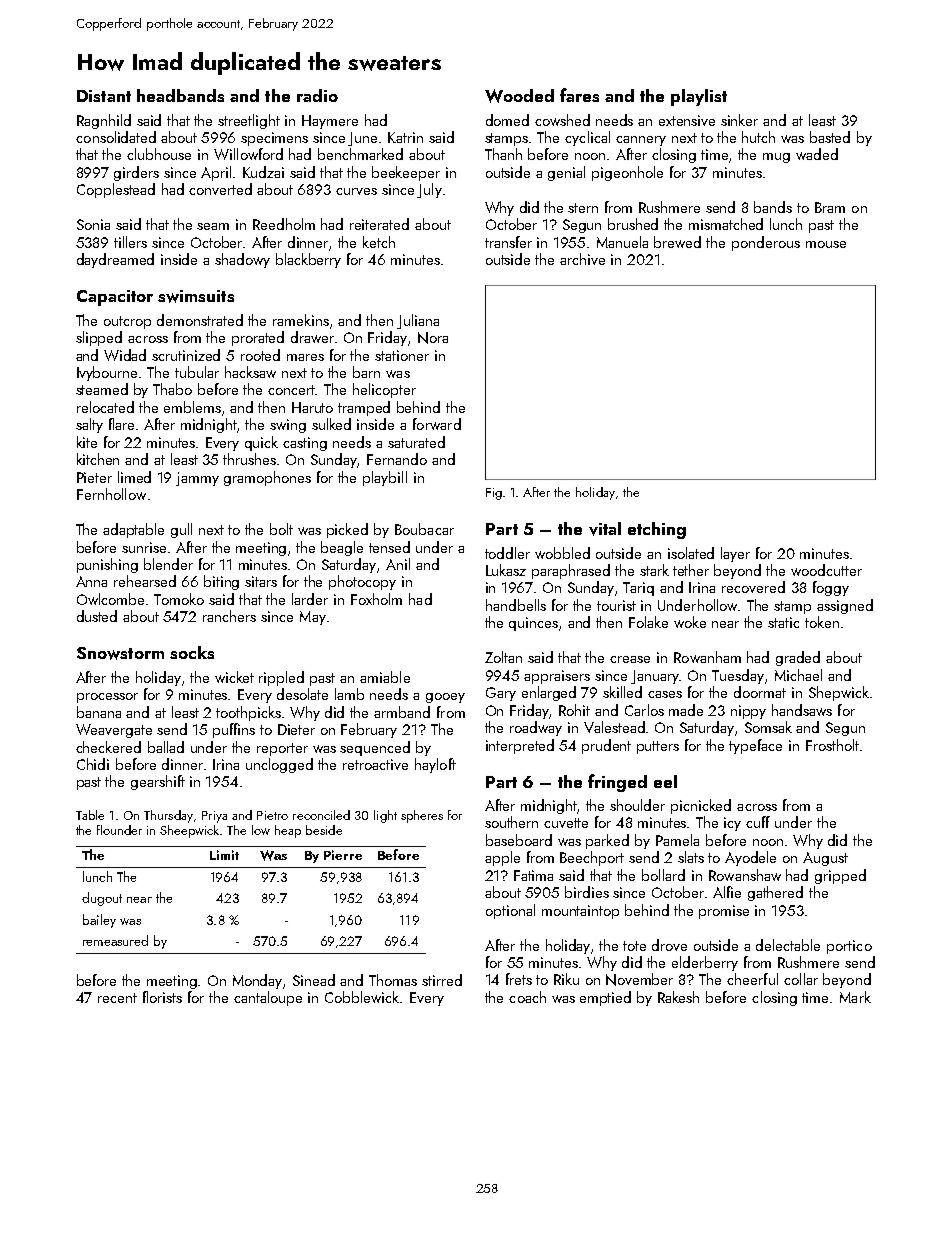 This screenshot has width=952, height=1233. I want to click on Nora, so click(433, 338).
